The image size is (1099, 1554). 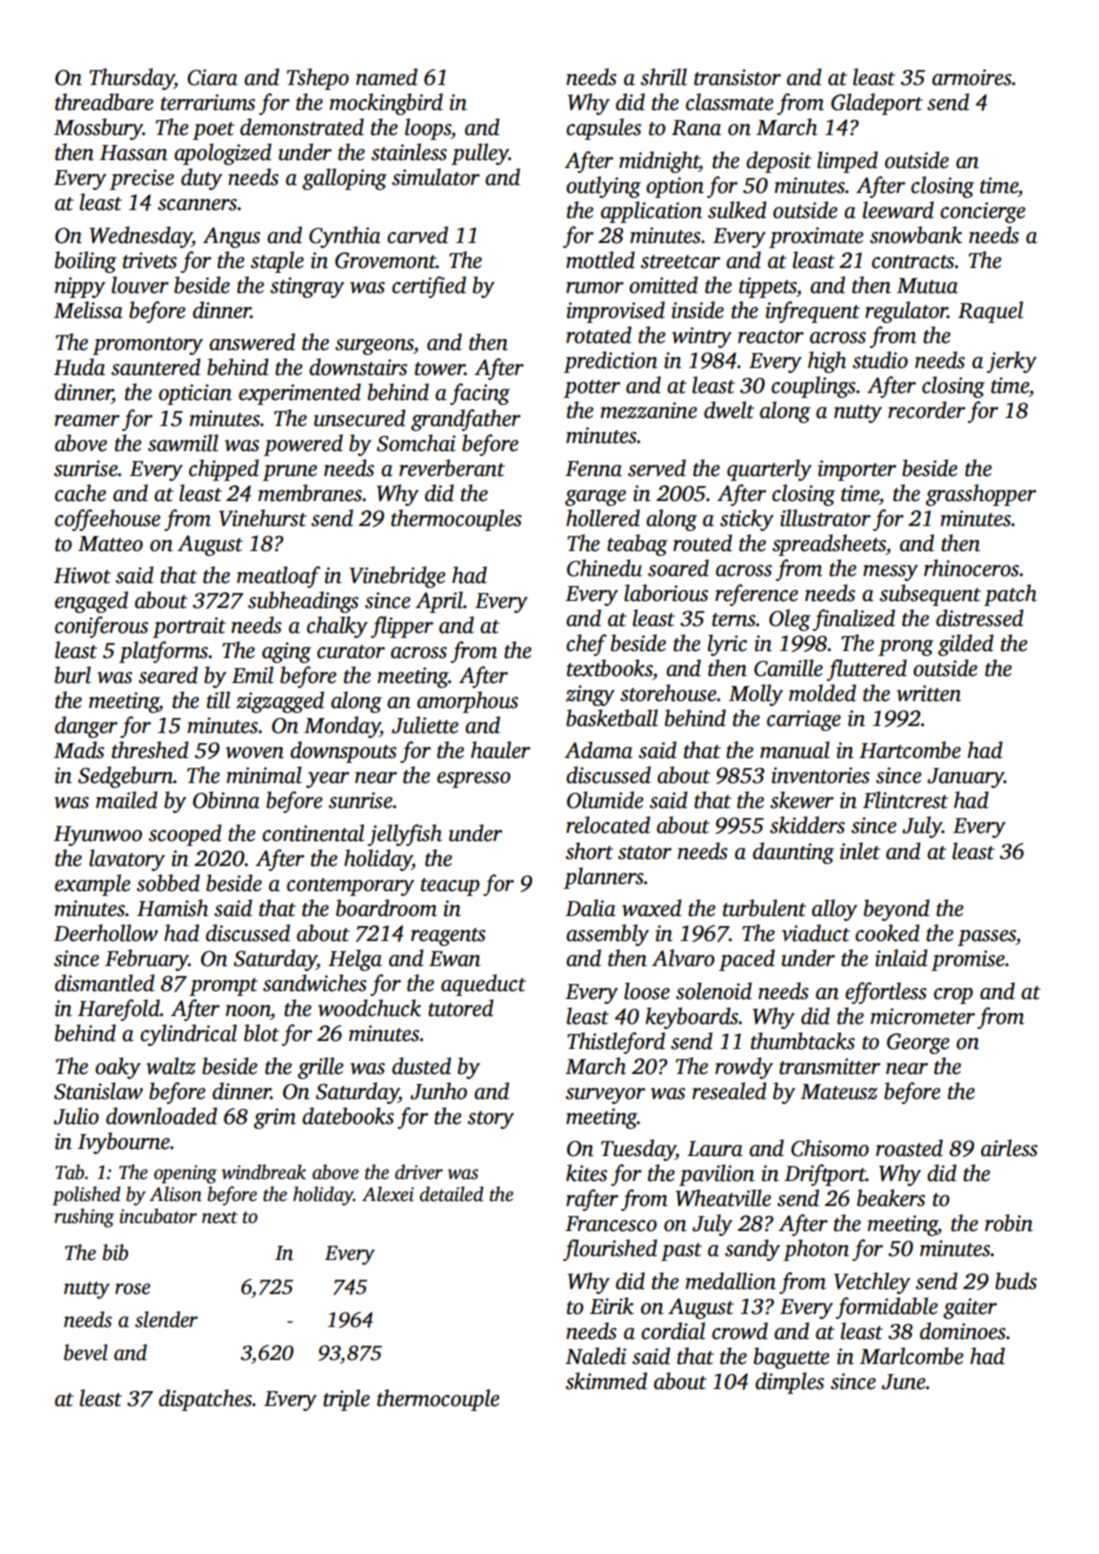 What do you see at coordinates (185, 835) in the image?
I see `scooped` at bounding box center [185, 835].
